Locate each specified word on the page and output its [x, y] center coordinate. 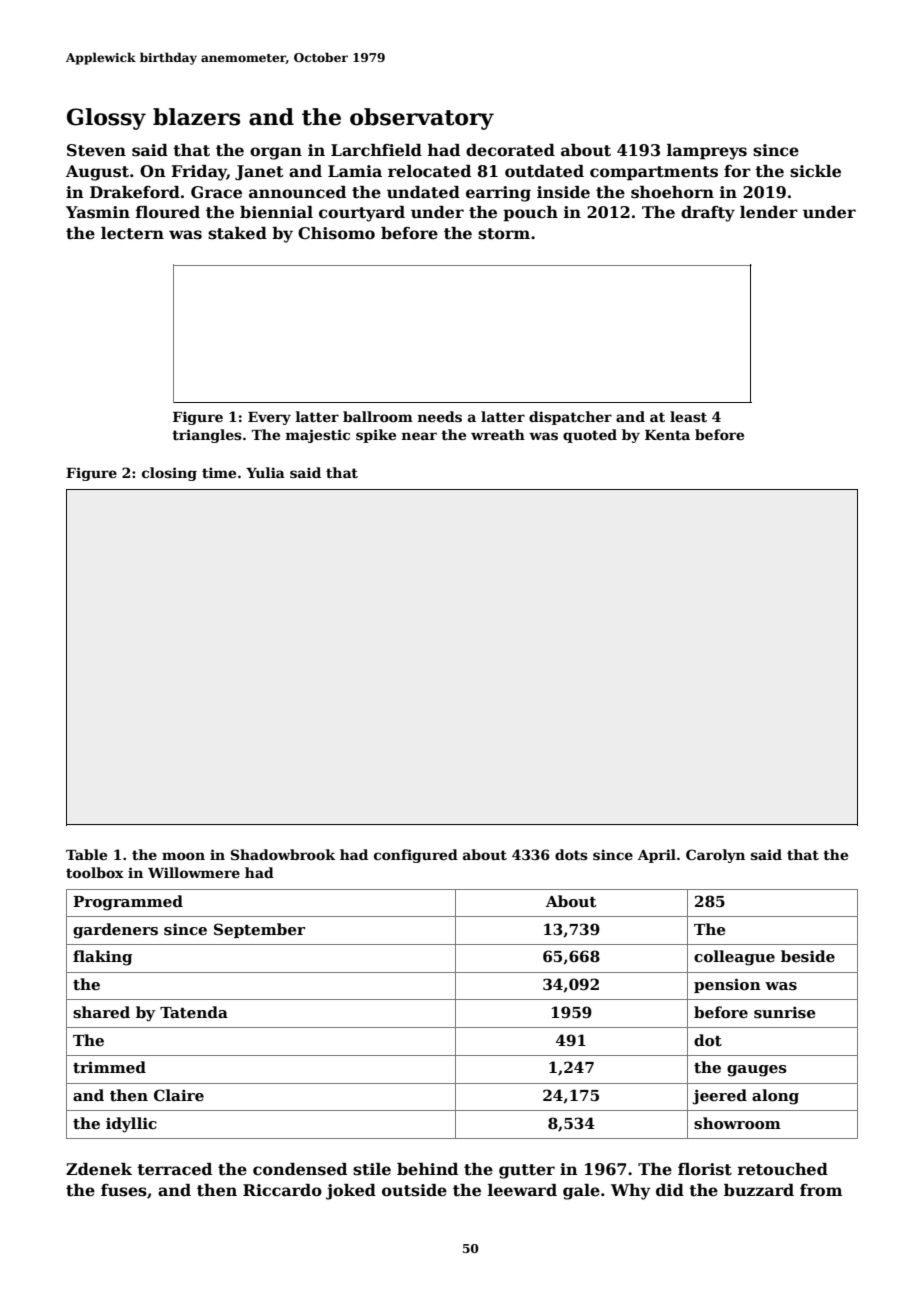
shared [101, 1012]
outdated [544, 171]
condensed [300, 1169]
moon [183, 856]
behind [427, 1169]
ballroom [378, 416]
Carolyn [715, 856]
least [688, 416]
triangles [207, 436]
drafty [708, 214]
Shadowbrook [283, 854]
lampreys [707, 152]
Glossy [106, 119]
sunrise [785, 1012]
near [419, 436]
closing [169, 474]
